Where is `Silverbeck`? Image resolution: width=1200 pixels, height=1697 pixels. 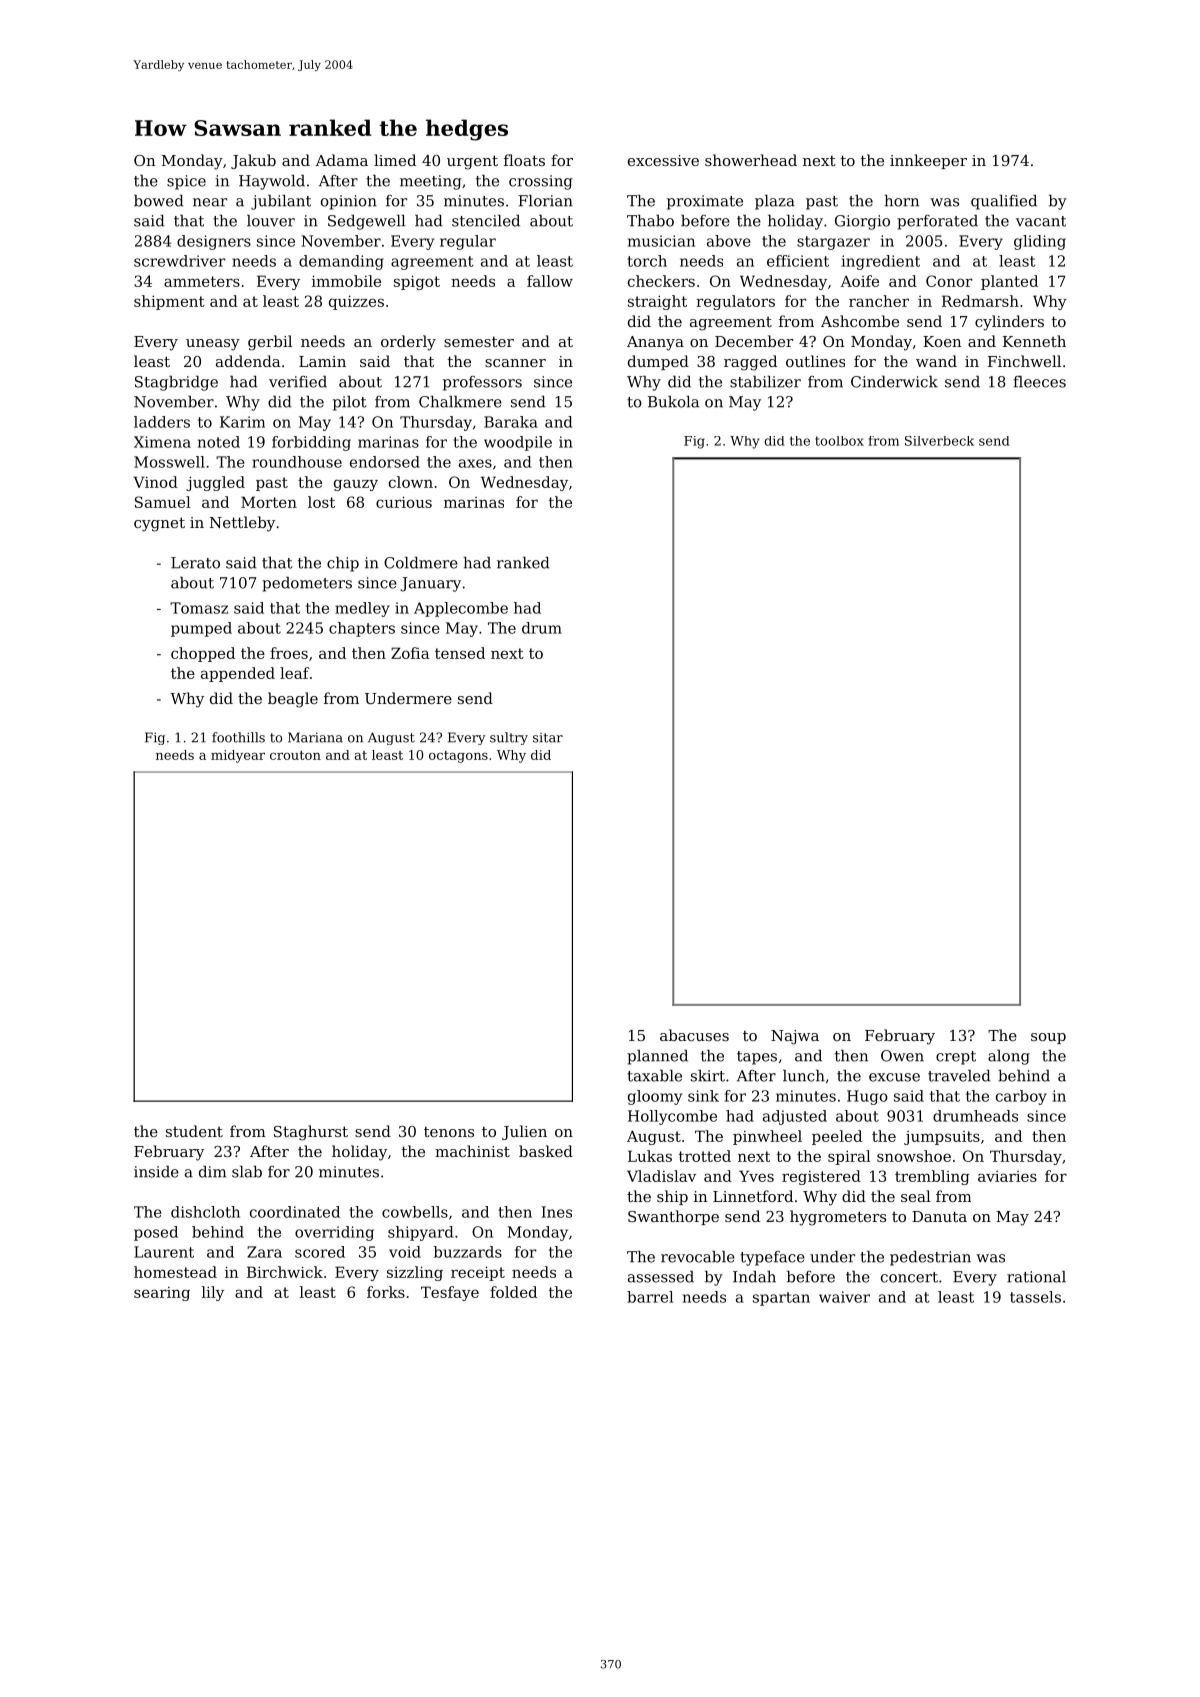
Silverbeck is located at coordinates (939, 441).
